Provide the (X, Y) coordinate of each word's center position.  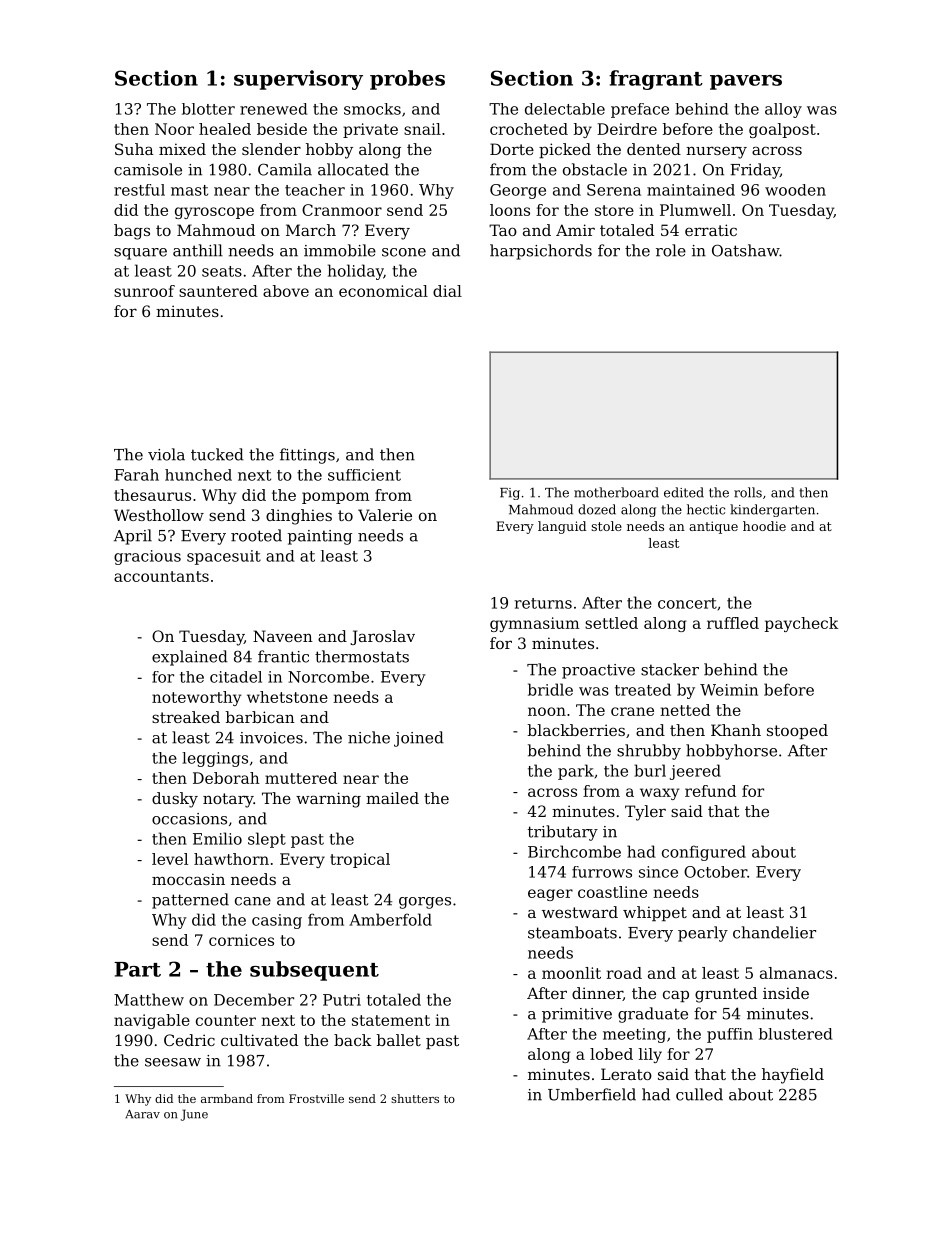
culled (699, 1094)
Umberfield (592, 1094)
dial (447, 291)
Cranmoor (342, 210)
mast (189, 190)
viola (166, 454)
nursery (716, 152)
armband (227, 1098)
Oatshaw (746, 250)
